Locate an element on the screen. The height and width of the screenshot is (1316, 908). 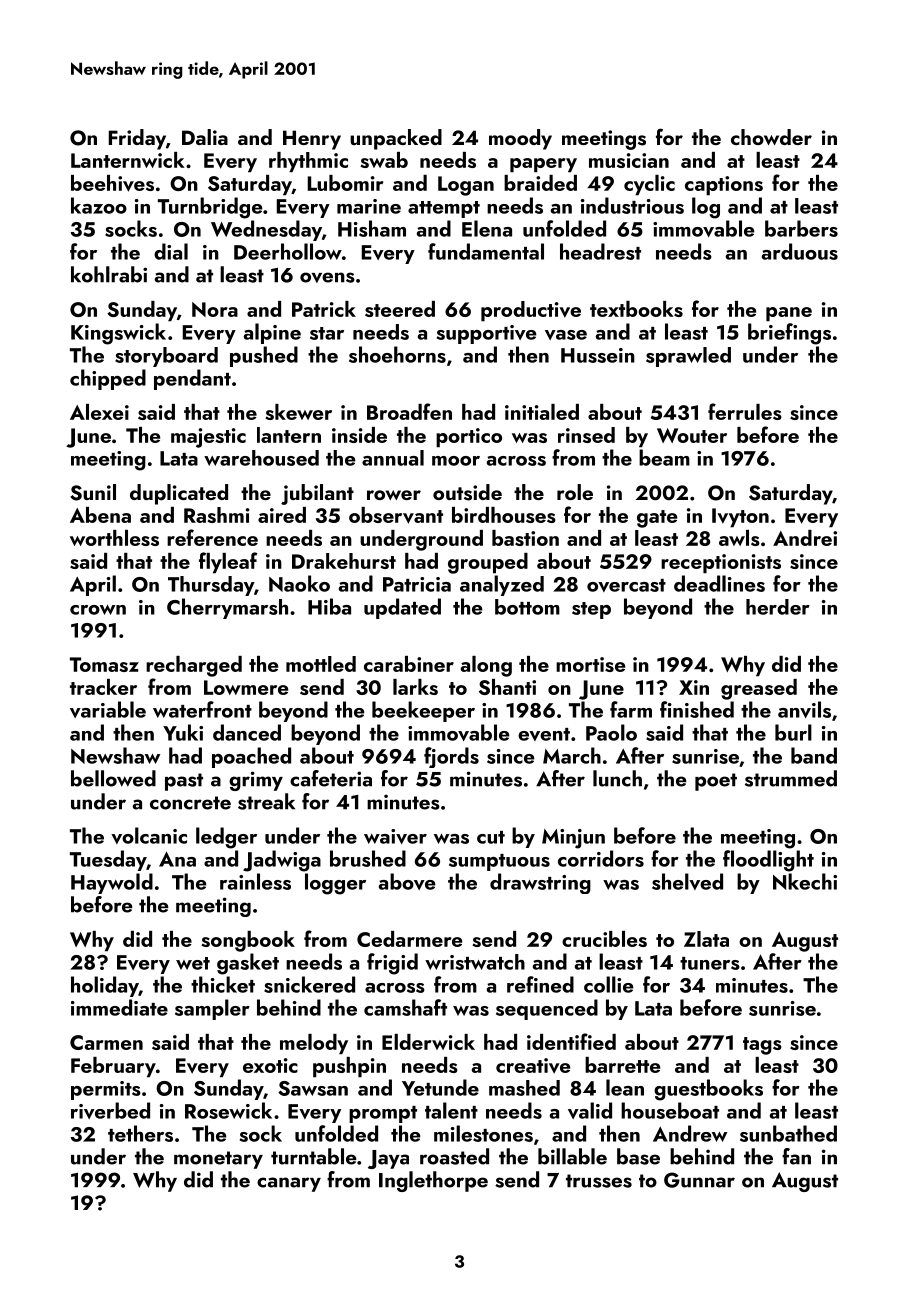
burl is located at coordinates (793, 732).
